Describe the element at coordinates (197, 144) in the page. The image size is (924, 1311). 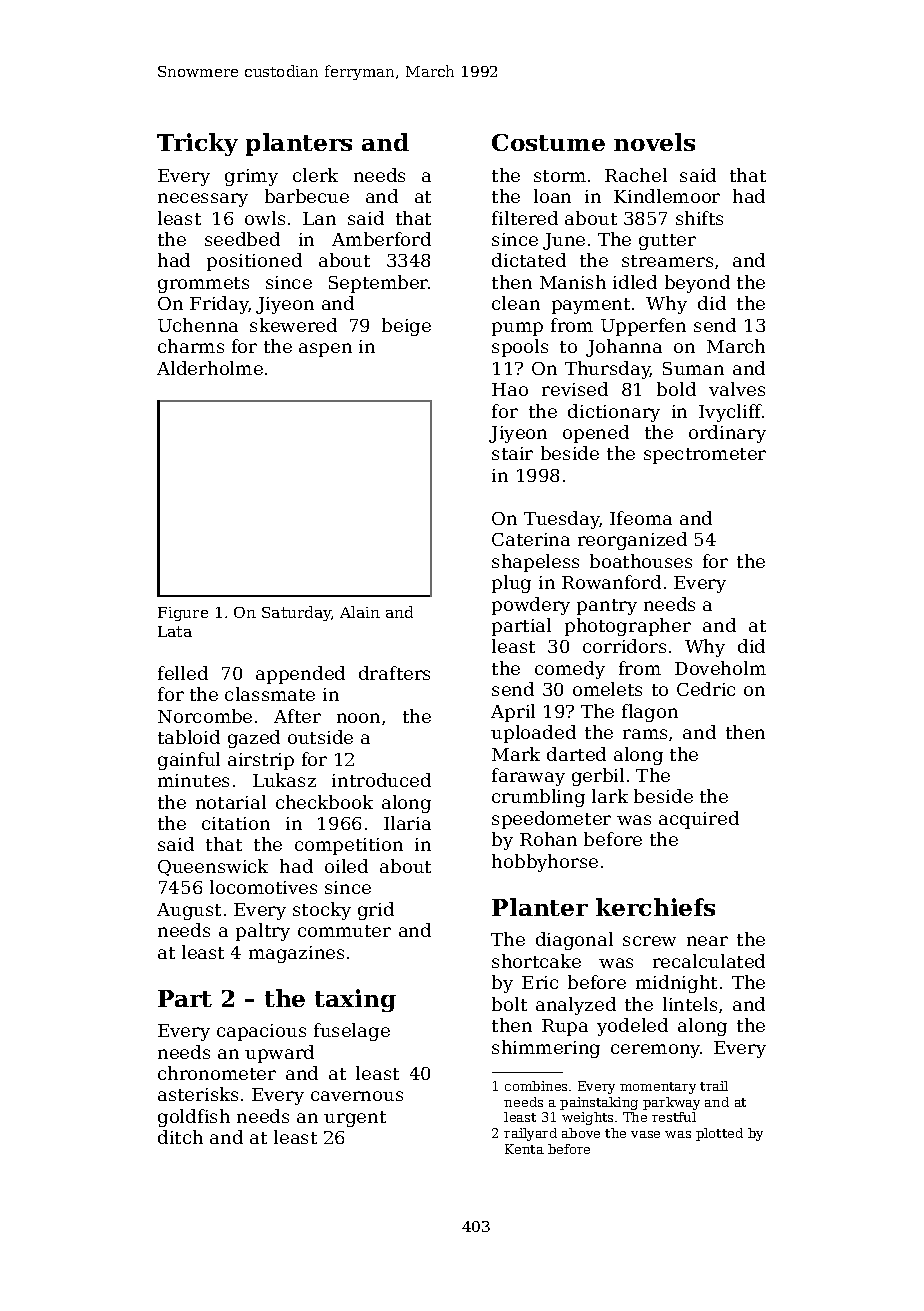
I see `Tricky` at that location.
